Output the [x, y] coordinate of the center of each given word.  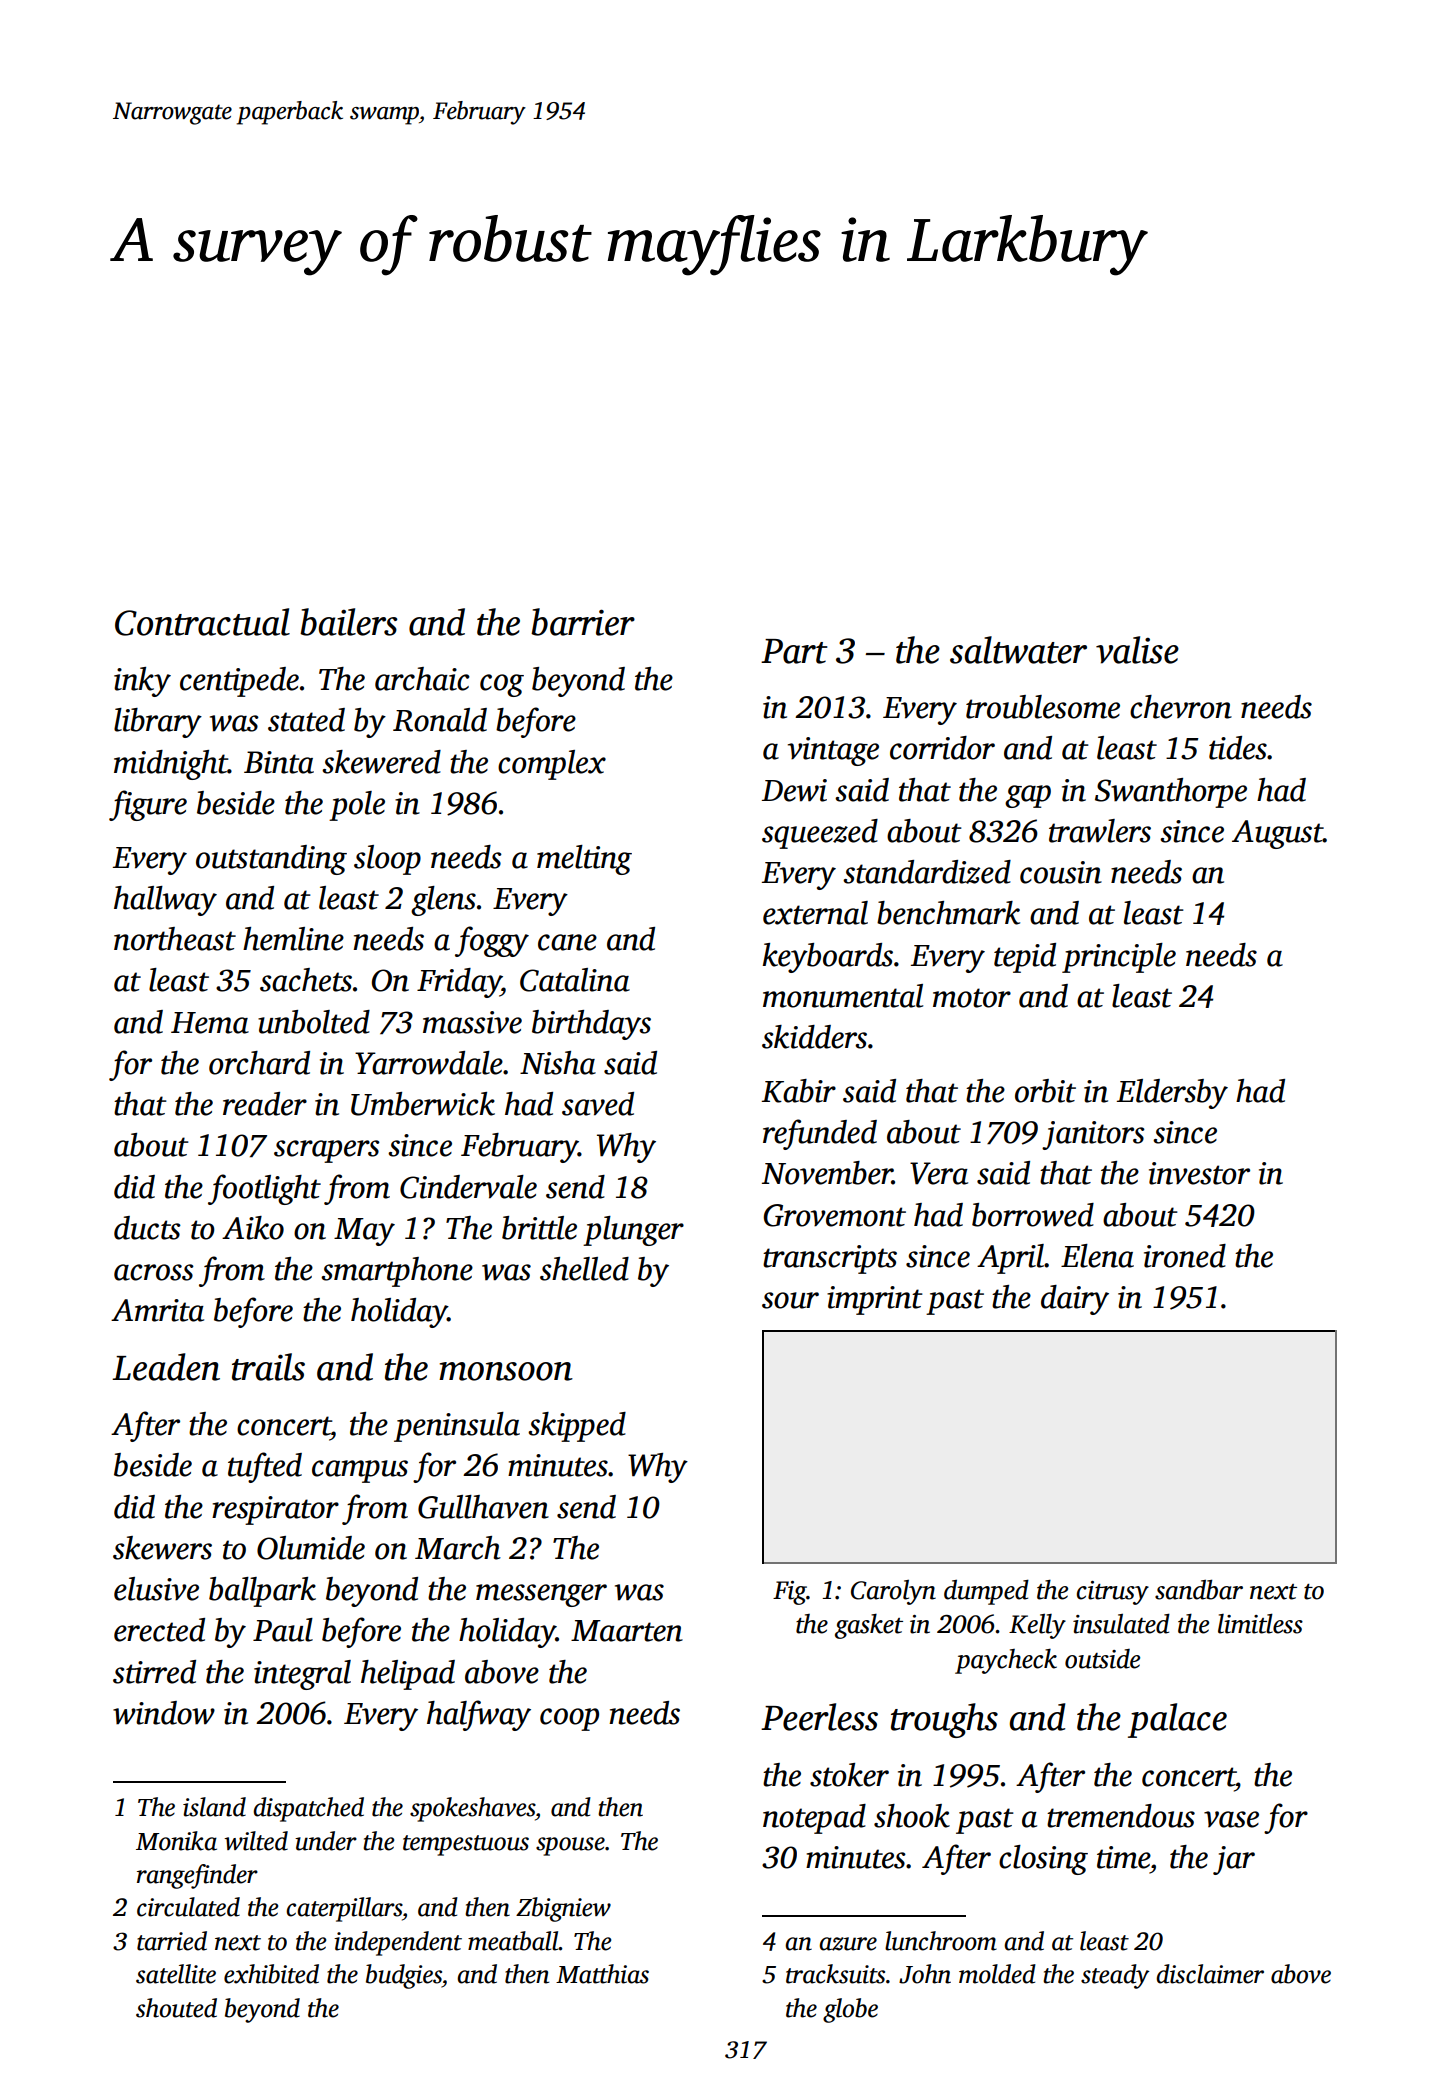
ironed [1185, 1256]
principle [1119, 958]
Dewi [794, 790]
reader [265, 1104]
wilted [256, 1841]
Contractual [202, 622]
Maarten [627, 1631]
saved [598, 1104]
